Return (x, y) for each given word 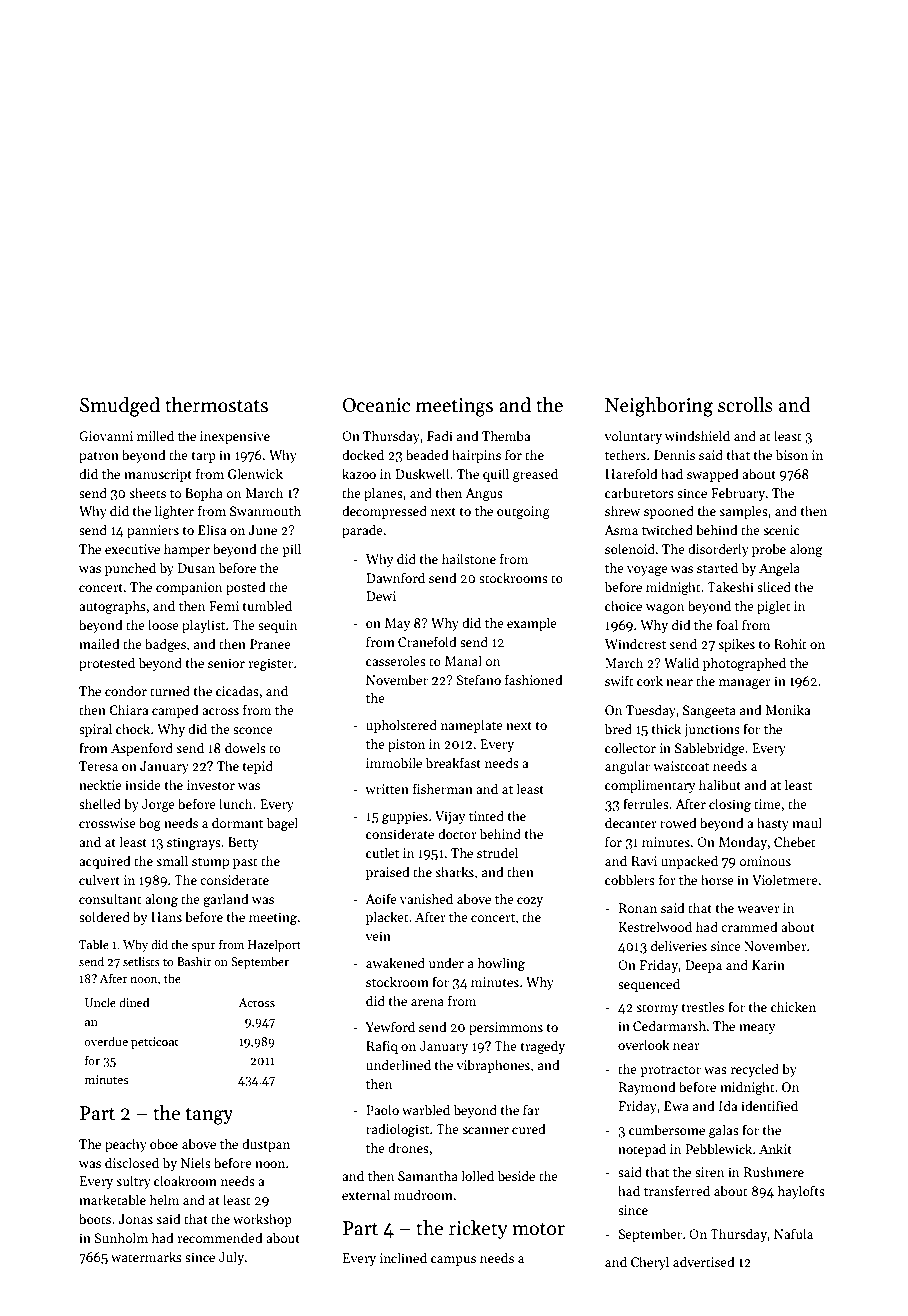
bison (792, 454)
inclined (403, 1257)
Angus (484, 494)
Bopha (204, 494)
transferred (677, 1190)
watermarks (146, 1256)
